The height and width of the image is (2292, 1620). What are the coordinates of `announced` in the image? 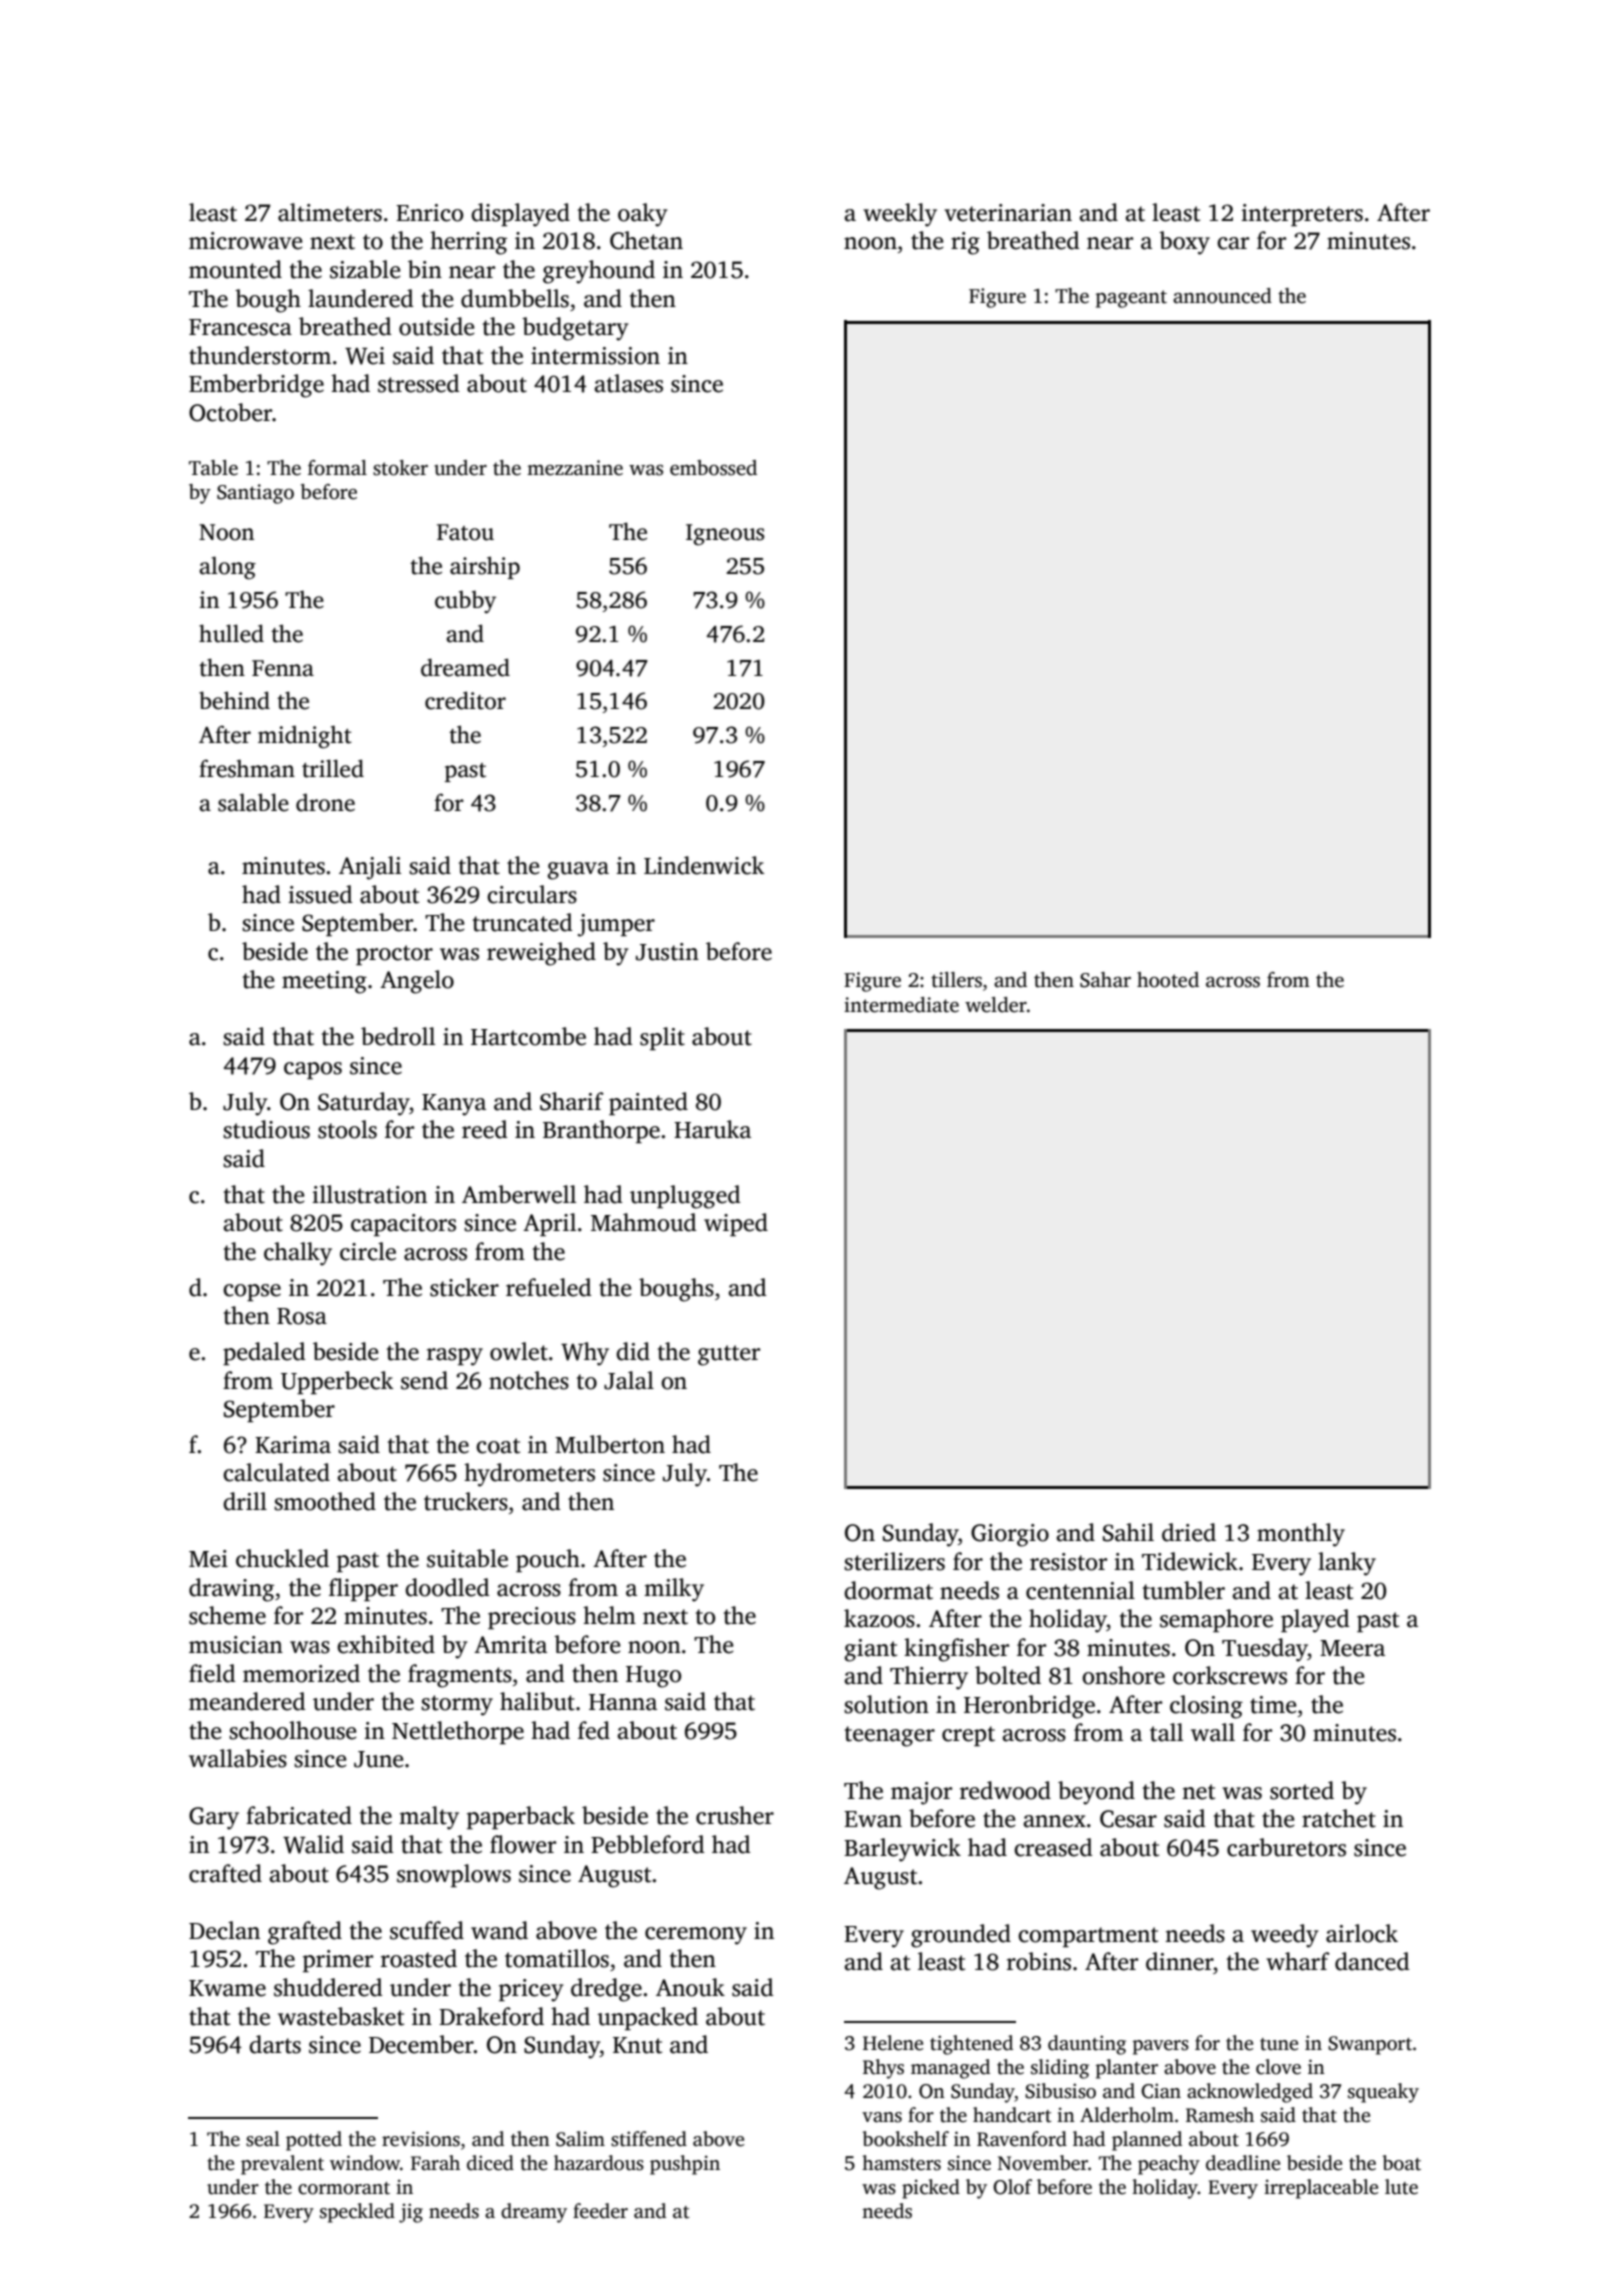 It's located at (1222, 296).
